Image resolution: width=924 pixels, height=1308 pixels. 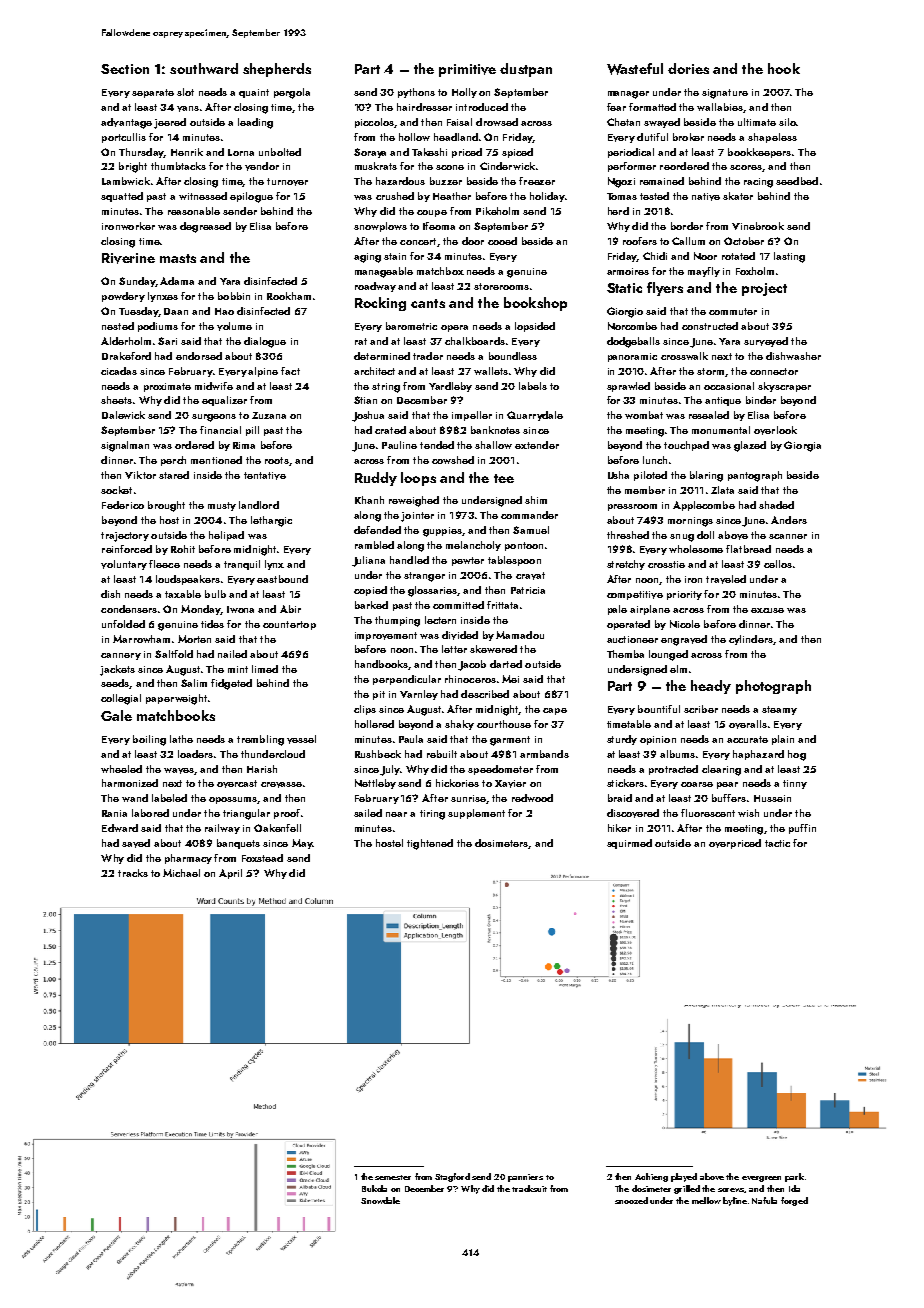 I want to click on pergola, so click(x=292, y=93).
